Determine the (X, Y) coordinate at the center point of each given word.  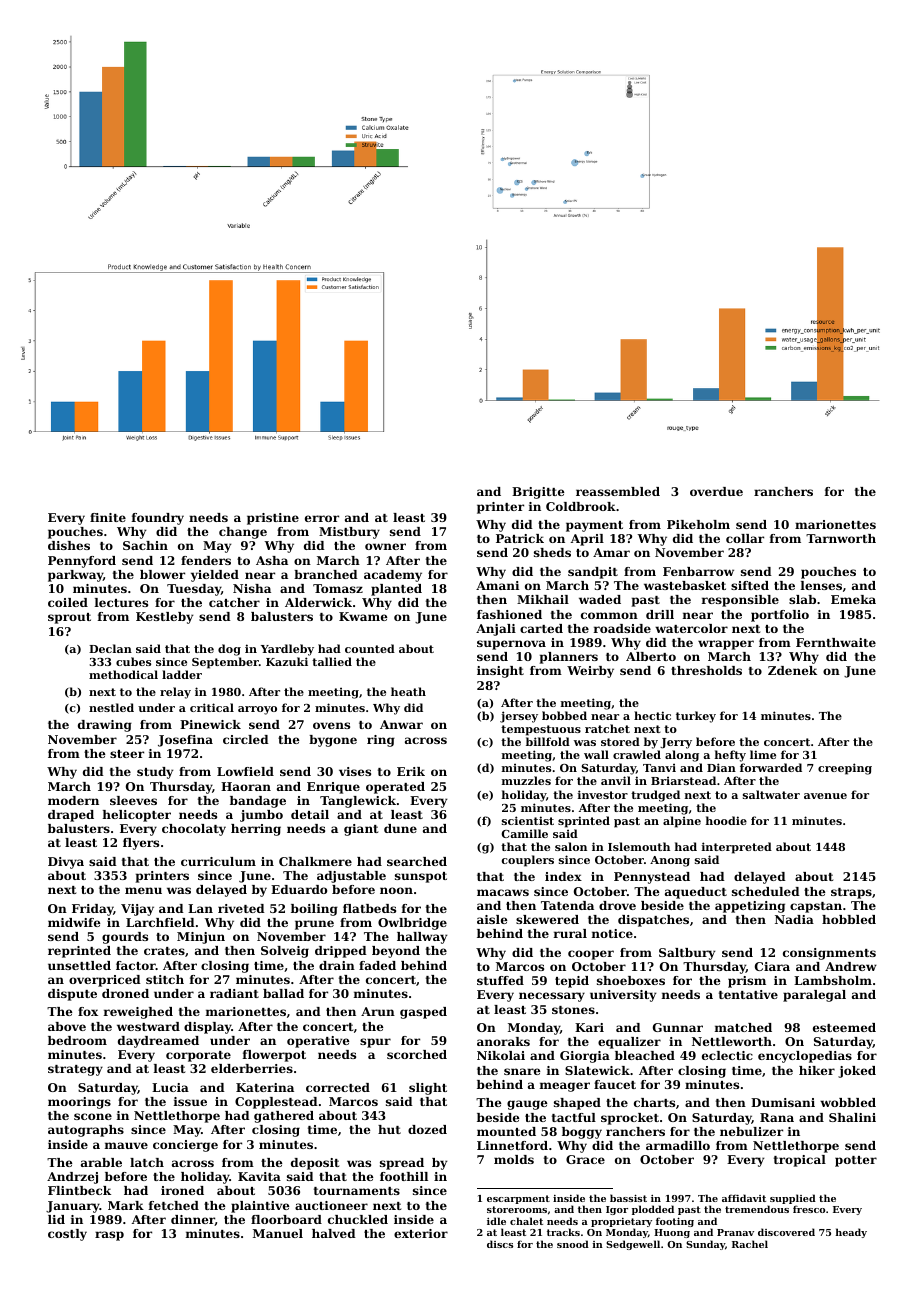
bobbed (564, 715)
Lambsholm (833, 980)
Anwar (401, 724)
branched (326, 574)
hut (389, 1129)
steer (127, 754)
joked (857, 1072)
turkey (696, 717)
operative (318, 1042)
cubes (133, 661)
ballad (283, 993)
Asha (272, 560)
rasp (109, 1236)
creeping (845, 769)
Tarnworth (841, 538)
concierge (185, 1146)
